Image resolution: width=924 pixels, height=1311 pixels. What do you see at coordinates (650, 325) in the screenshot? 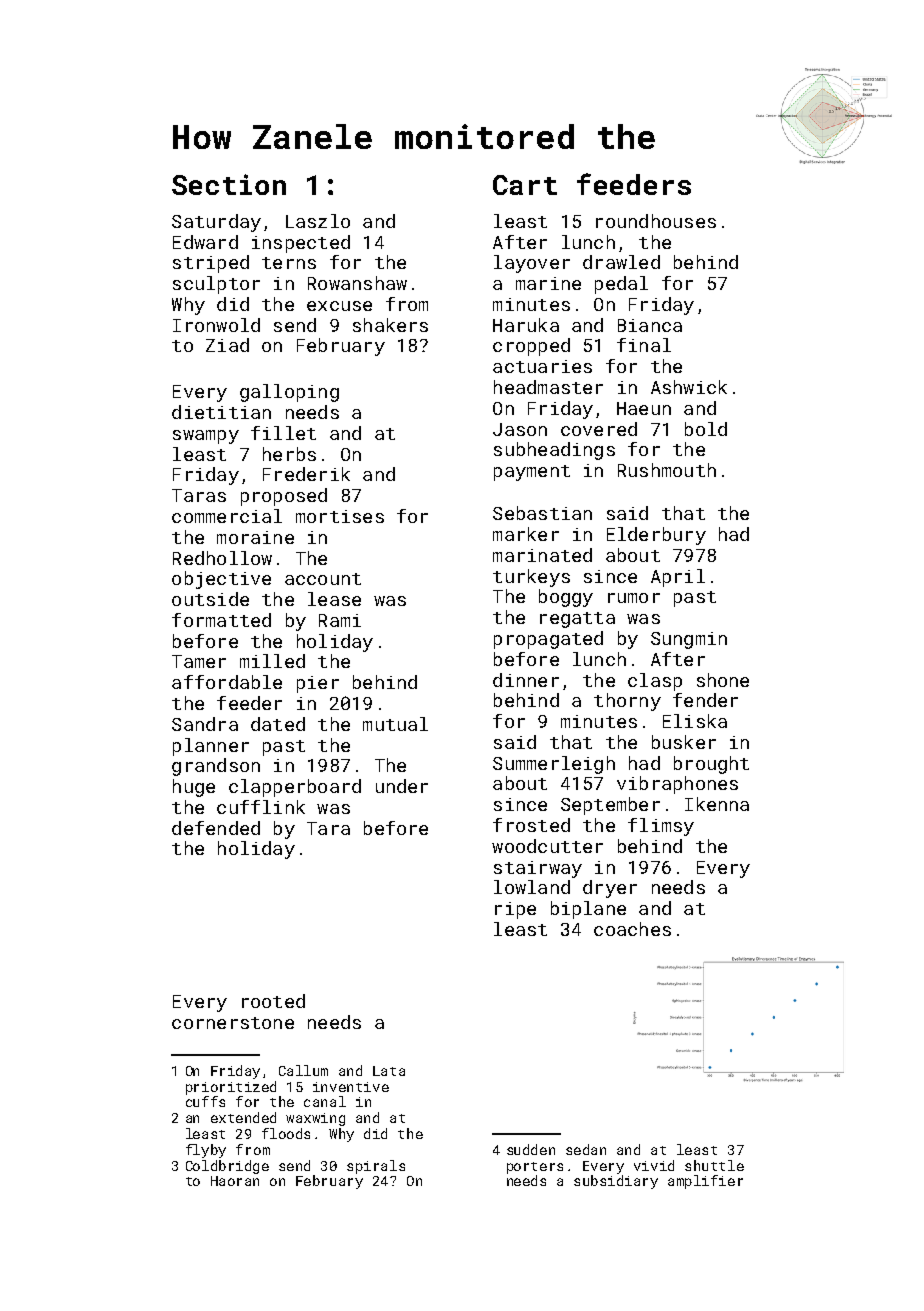
I see `Bianca` at bounding box center [650, 325].
